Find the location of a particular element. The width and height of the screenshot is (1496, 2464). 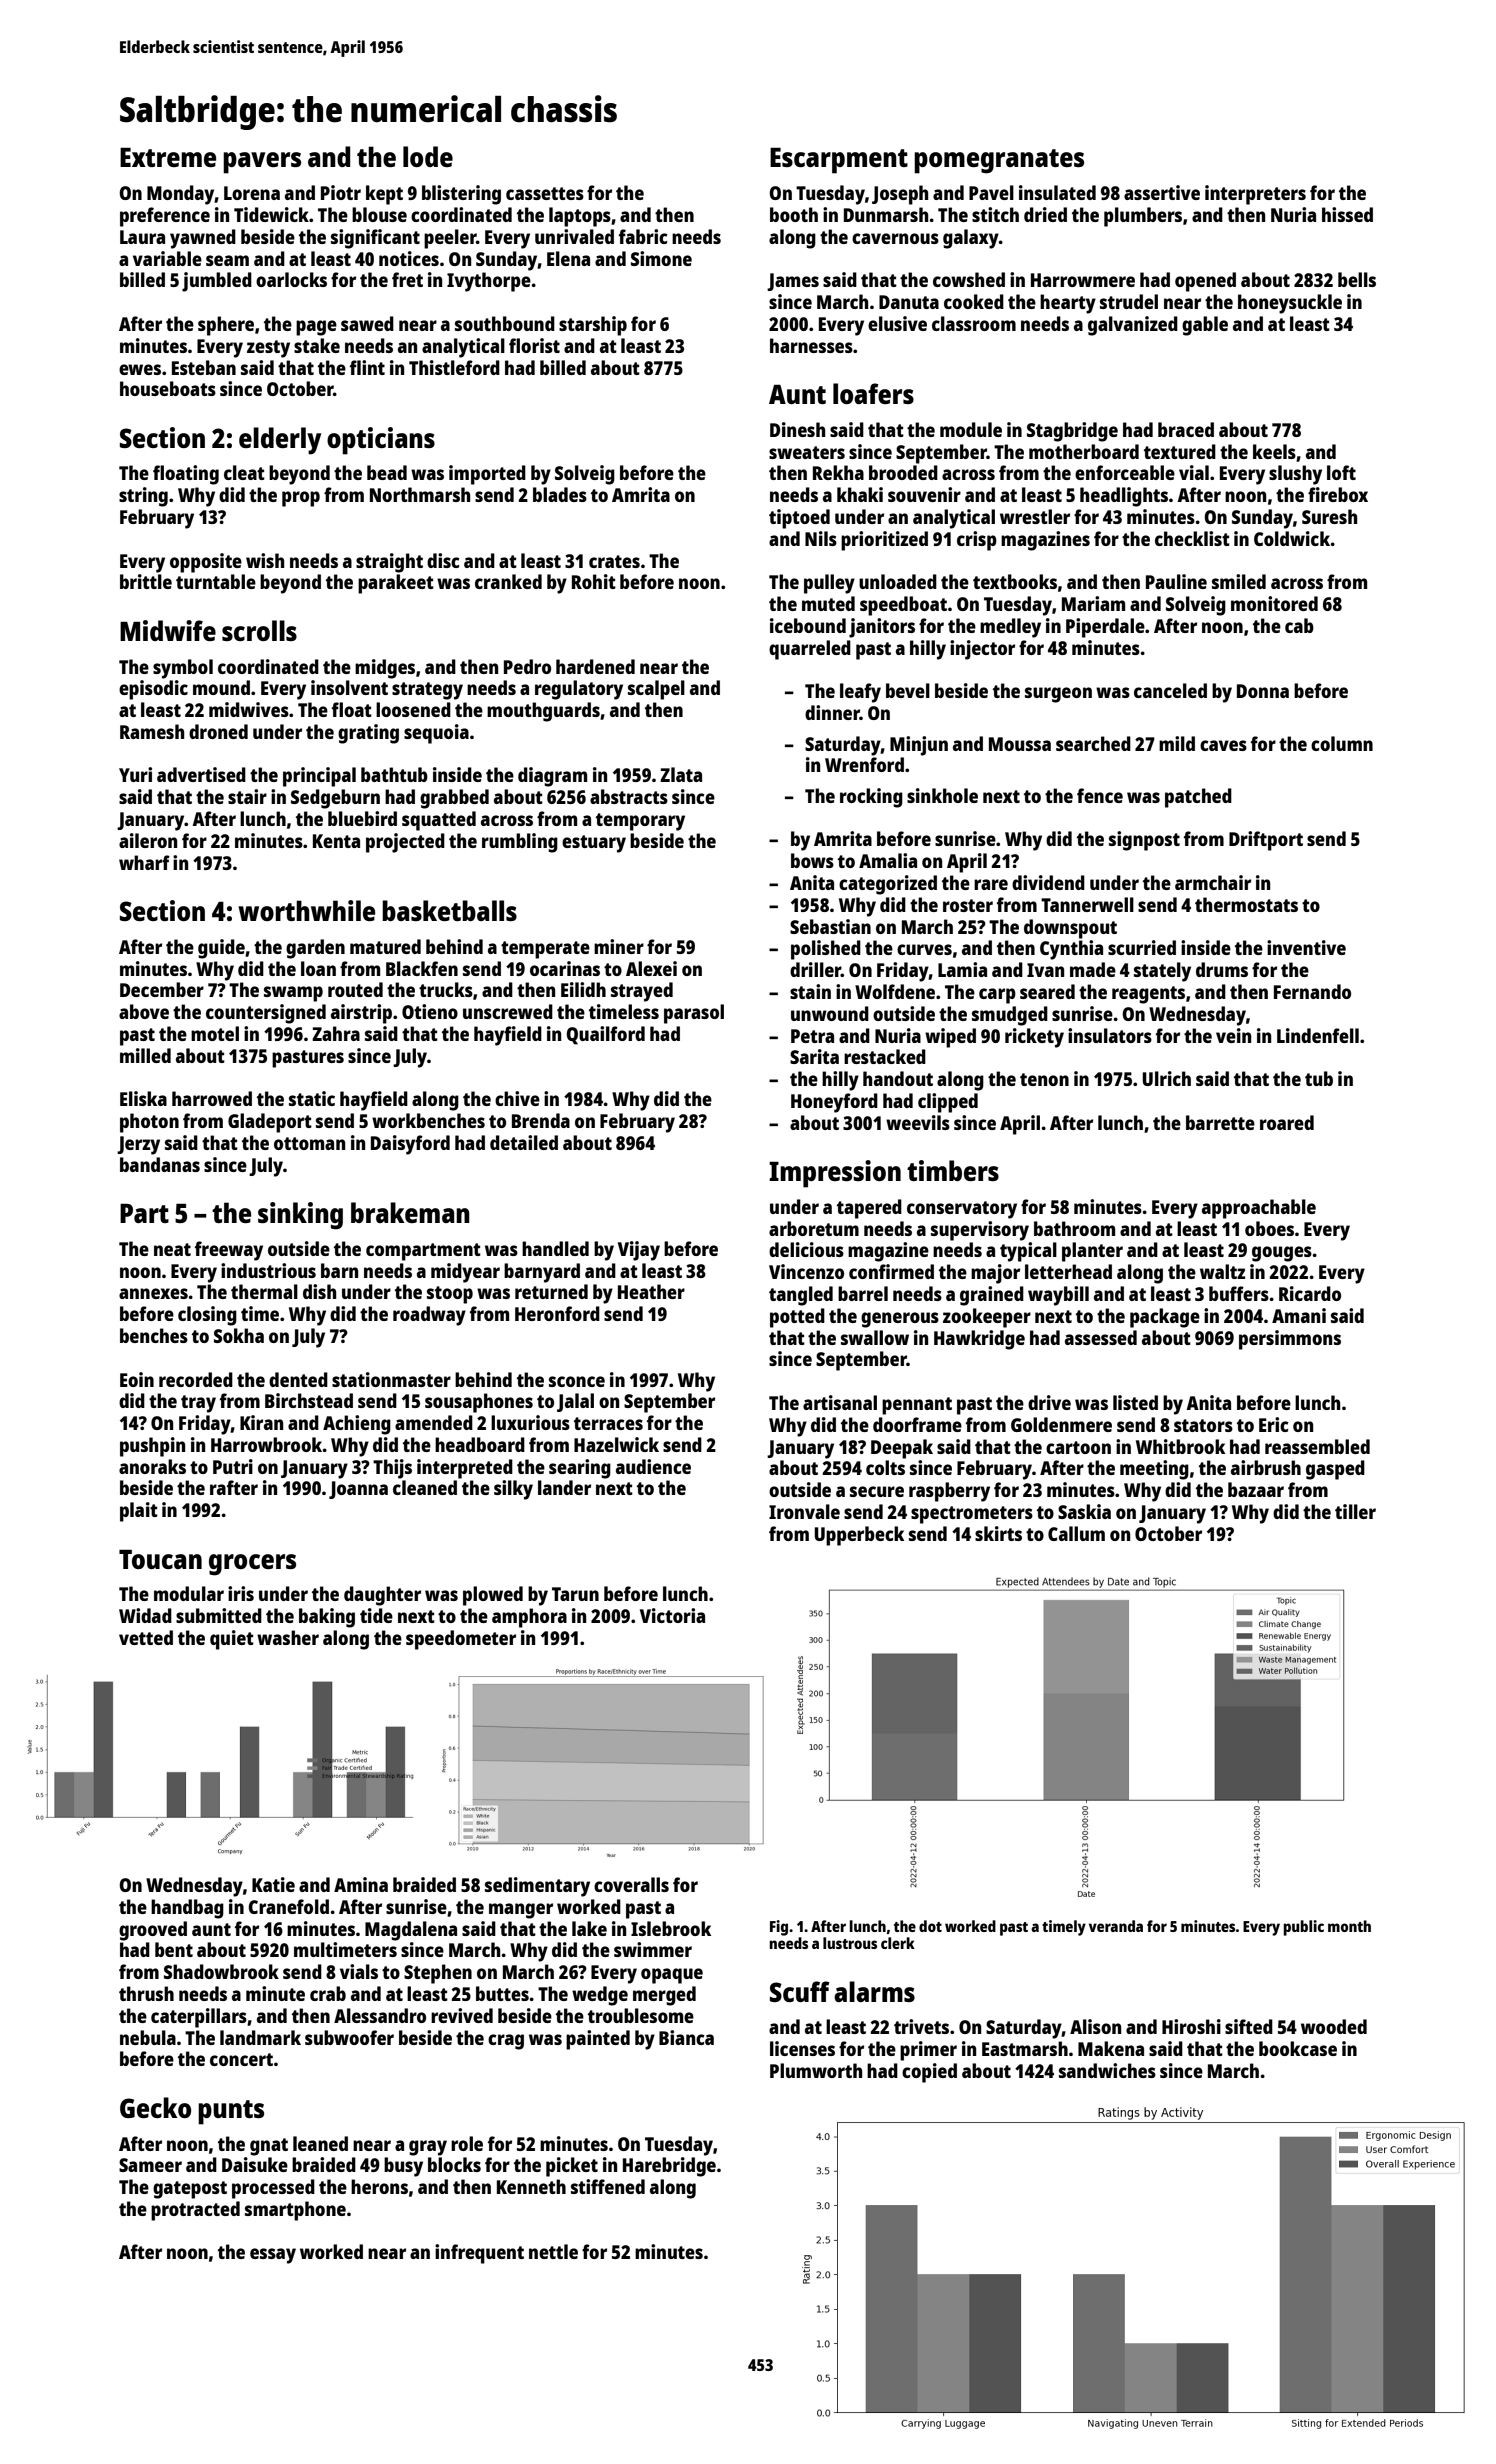

Extreme is located at coordinates (168, 157).
